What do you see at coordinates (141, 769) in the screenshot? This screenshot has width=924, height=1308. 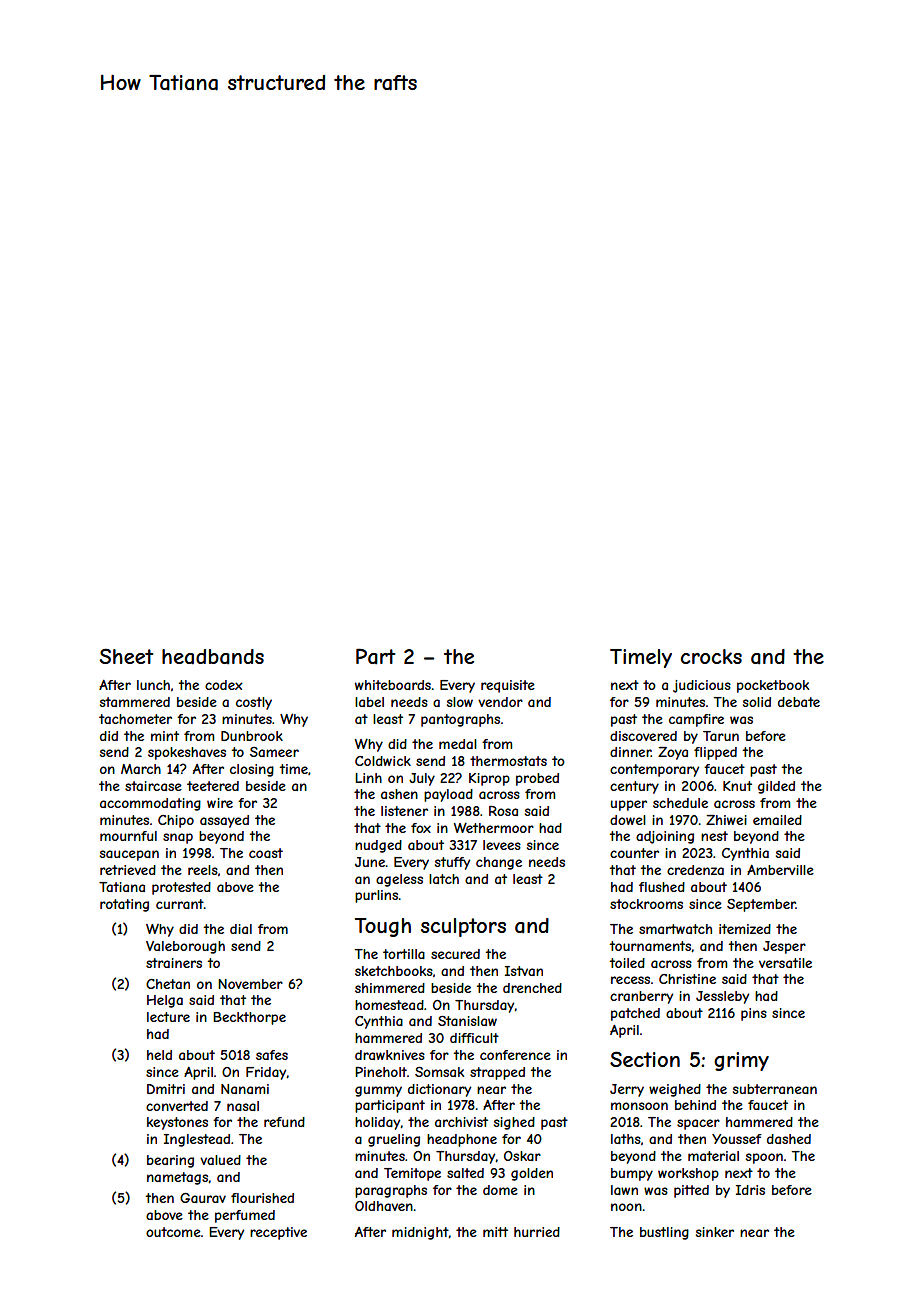 I see `March` at bounding box center [141, 769].
